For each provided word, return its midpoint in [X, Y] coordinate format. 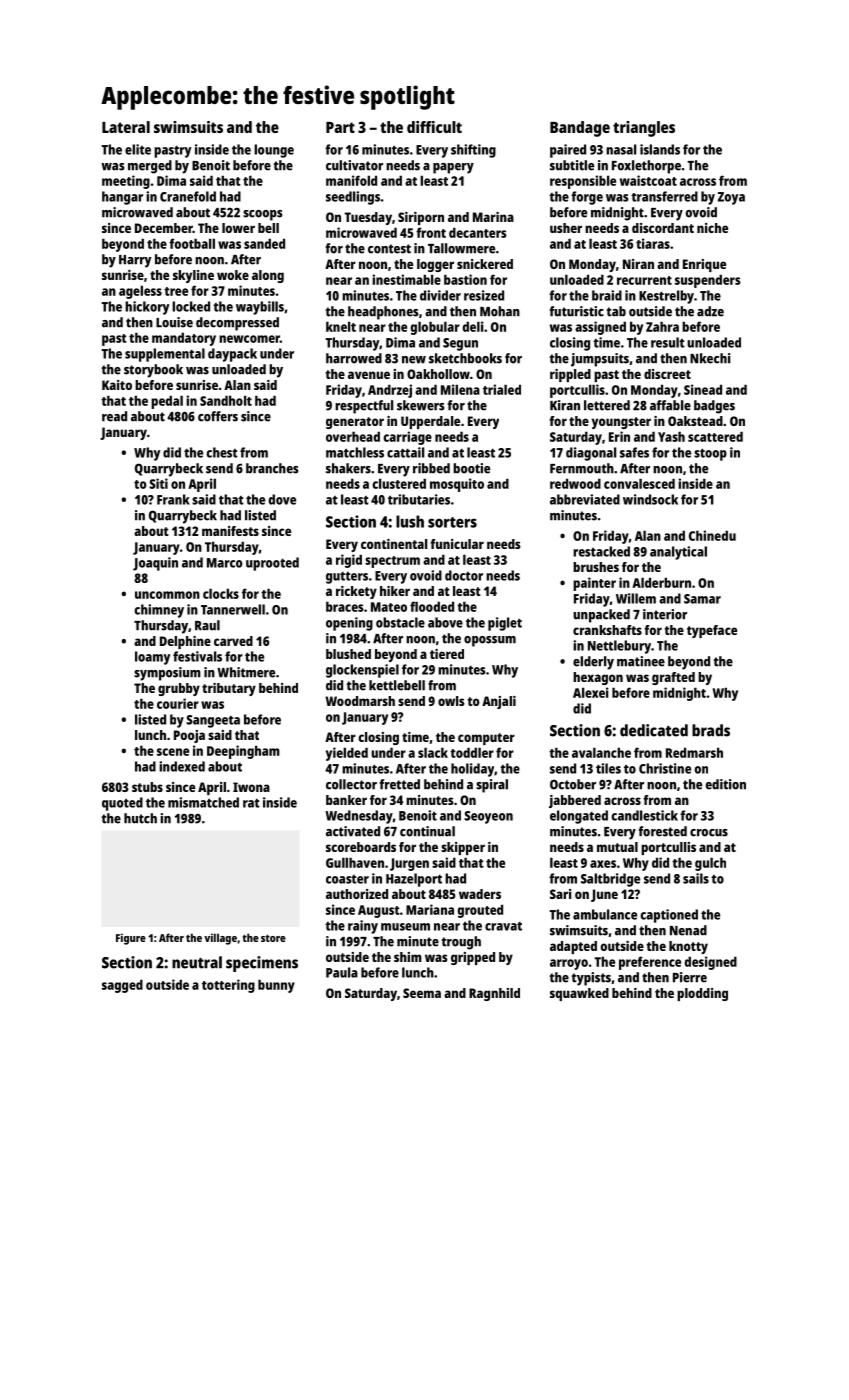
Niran [638, 264]
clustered [399, 483]
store [273, 938]
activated [353, 831]
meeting [126, 182]
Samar [702, 599]
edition [726, 784]
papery [453, 168]
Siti [158, 483]
